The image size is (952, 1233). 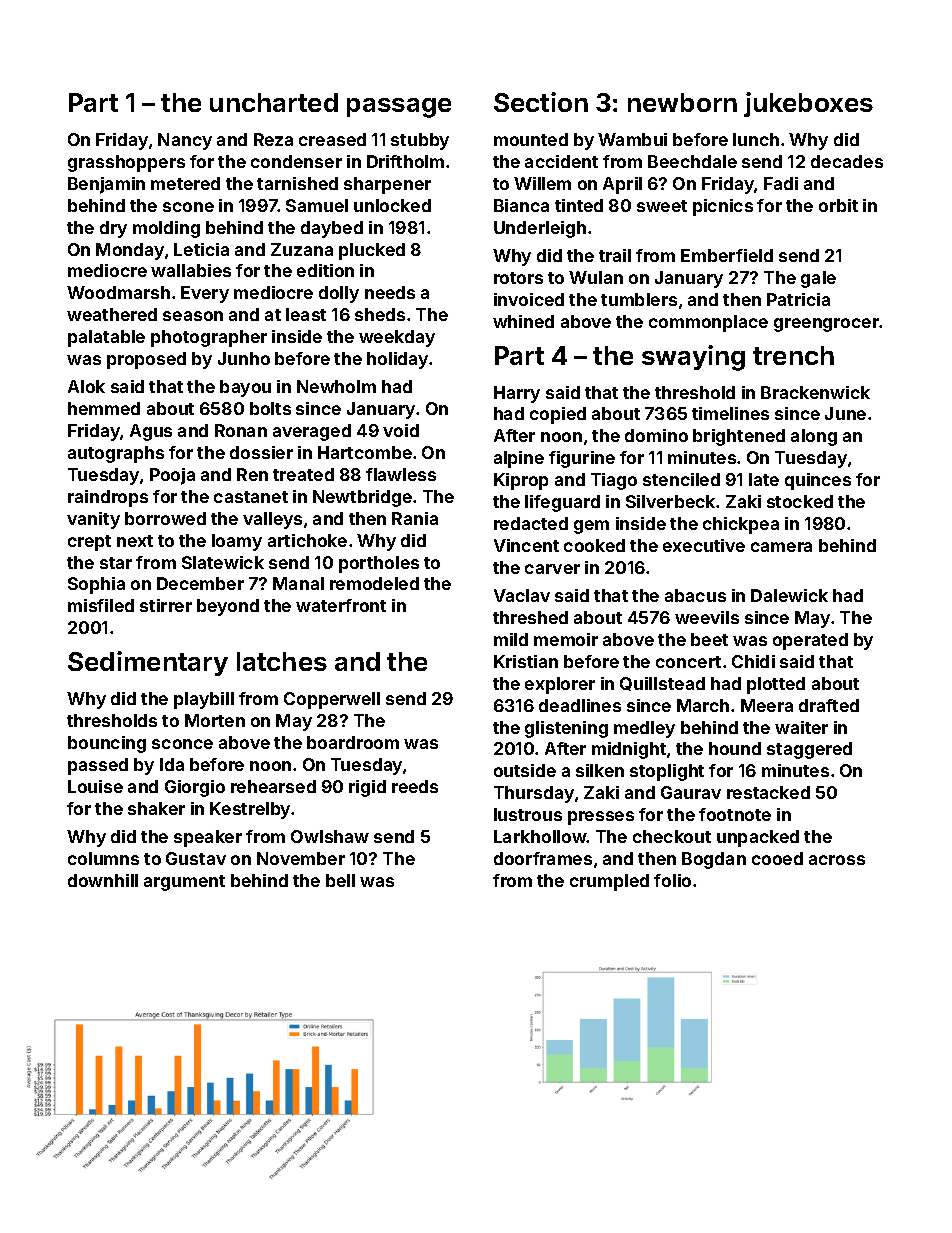 I want to click on silken, so click(x=600, y=770).
